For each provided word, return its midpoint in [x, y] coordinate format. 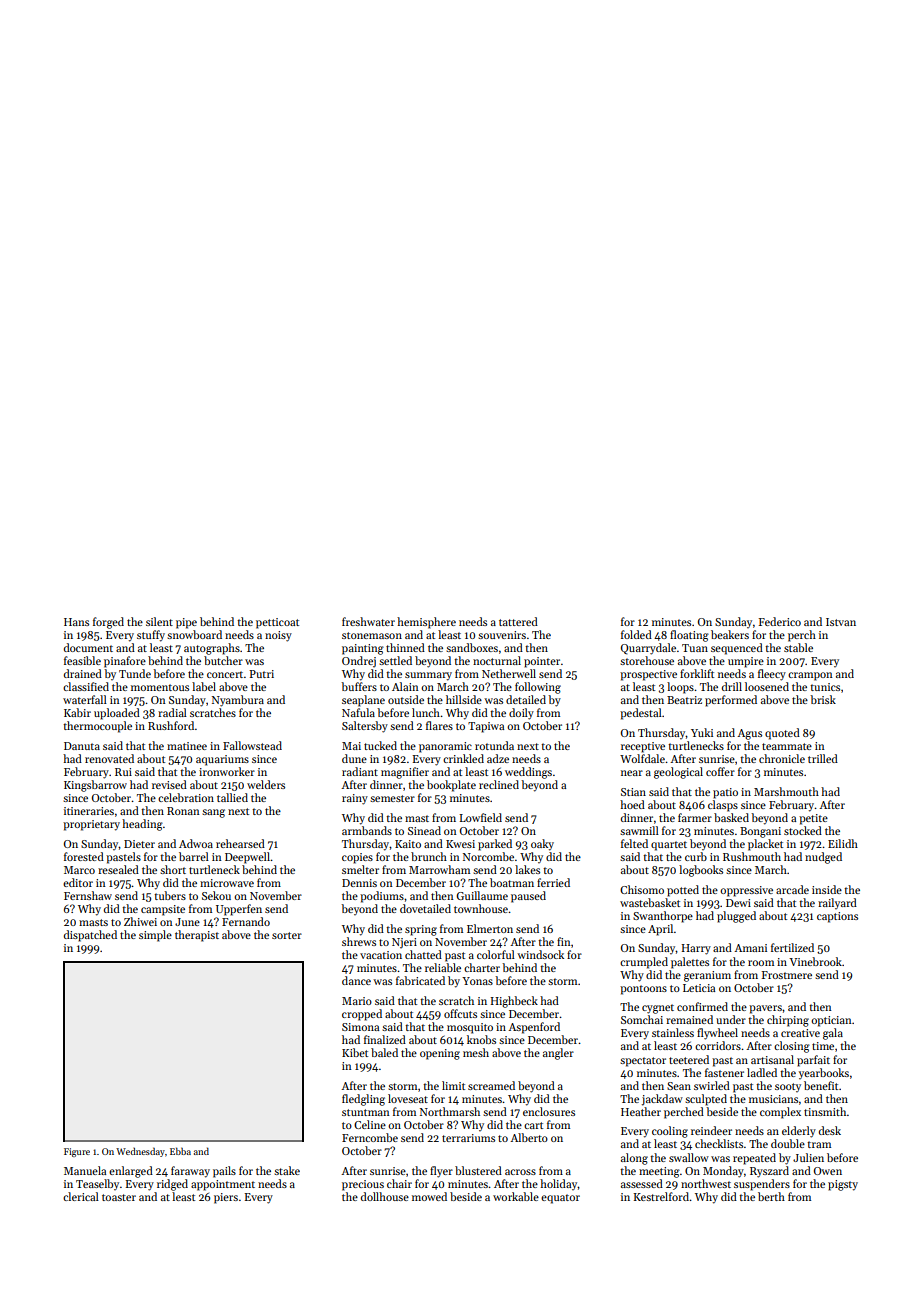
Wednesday [140, 1152]
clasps [723, 806]
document [88, 647]
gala [833, 1034]
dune [354, 758]
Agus [749, 734]
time [823, 1046]
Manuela [85, 1170]
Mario [357, 1001]
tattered [518, 621]
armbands [367, 830]
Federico [780, 621]
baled [384, 1052]
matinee [187, 746]
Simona [360, 1027]
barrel [194, 856]
